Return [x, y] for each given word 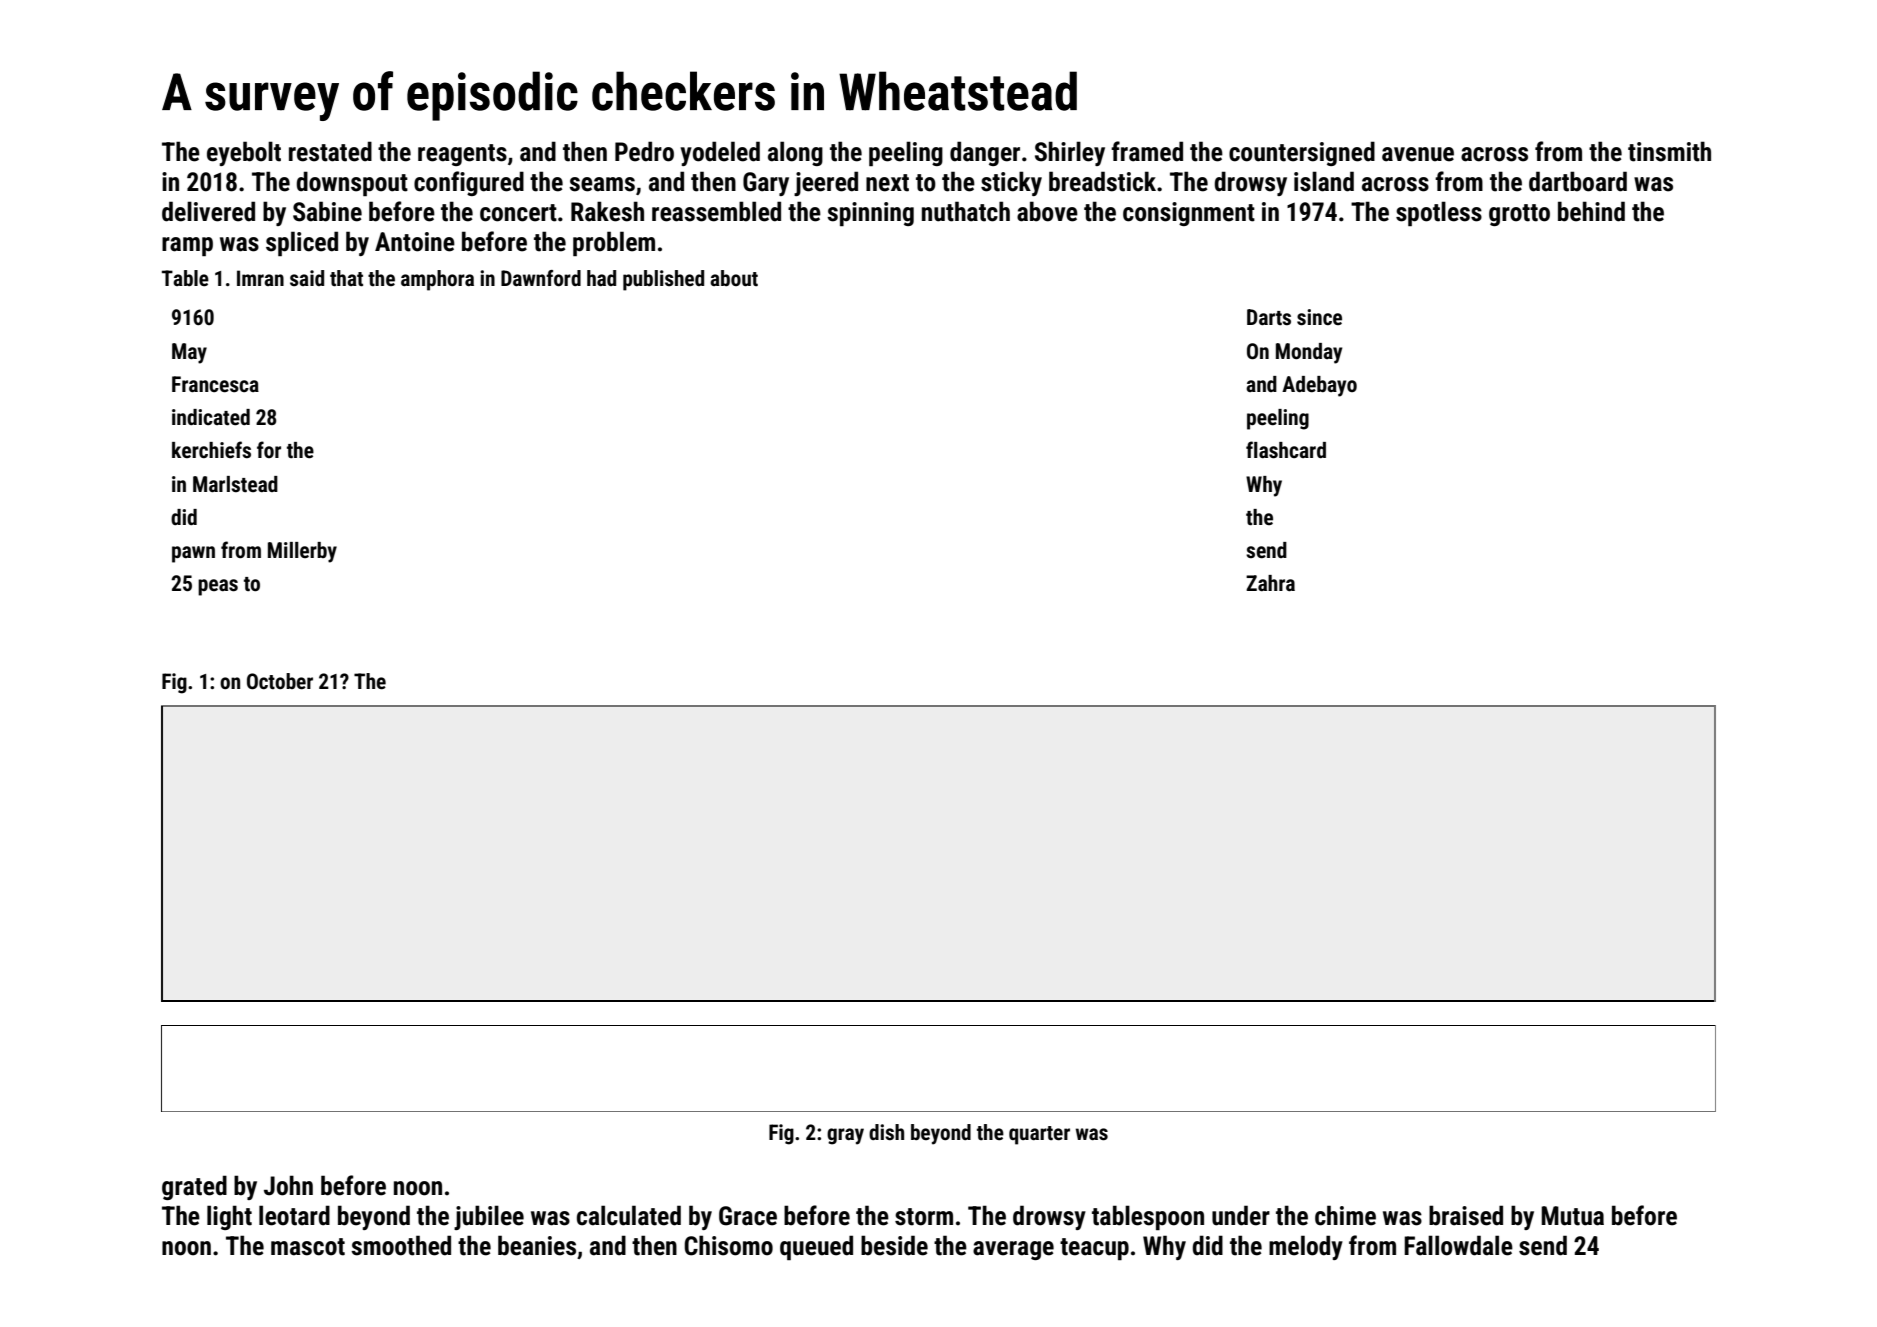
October [280, 681]
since [1319, 317]
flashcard [1286, 450]
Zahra [1270, 583]
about [734, 278]
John [288, 1185]
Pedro [644, 151]
